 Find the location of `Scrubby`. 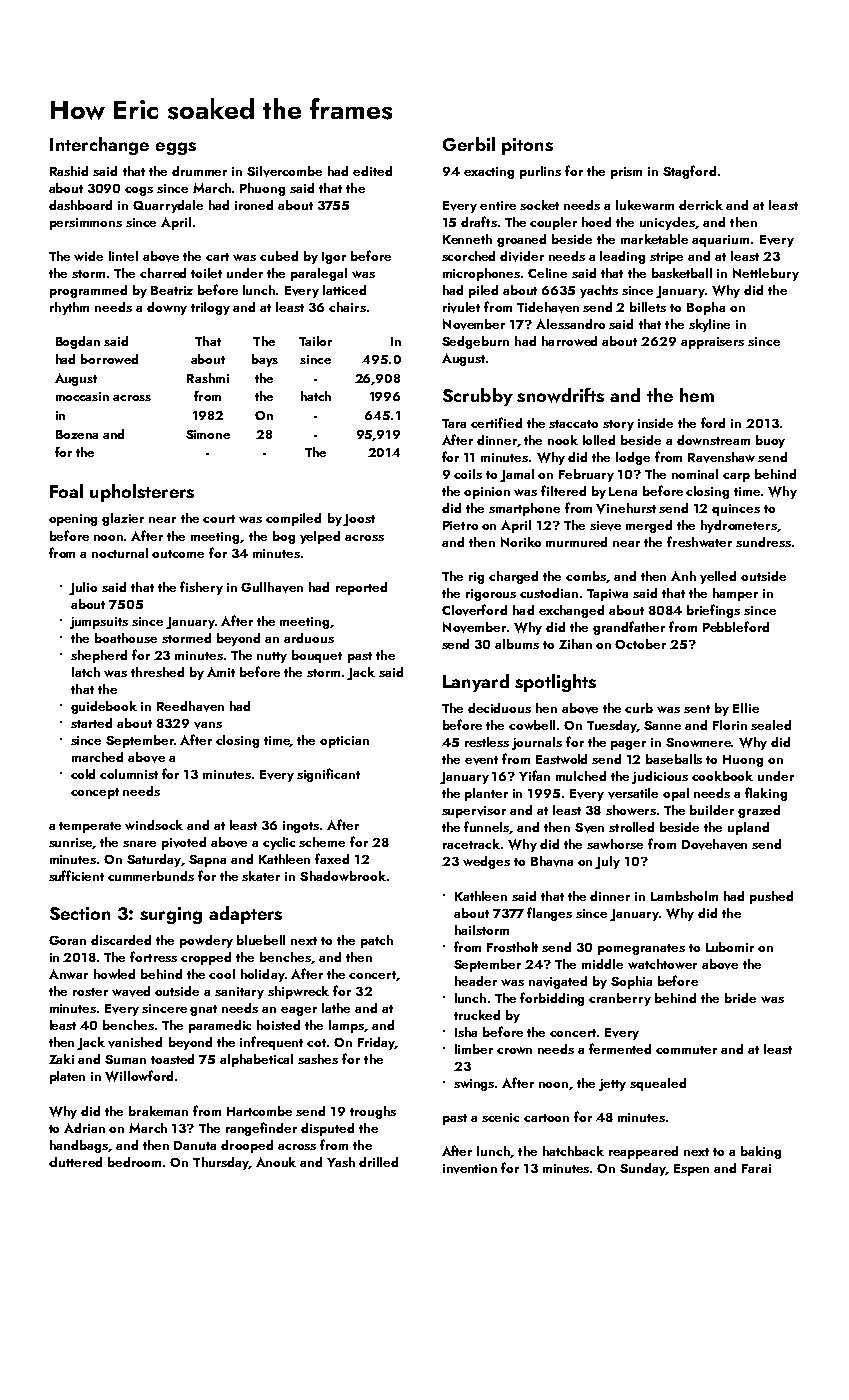

Scrubby is located at coordinates (478, 397).
